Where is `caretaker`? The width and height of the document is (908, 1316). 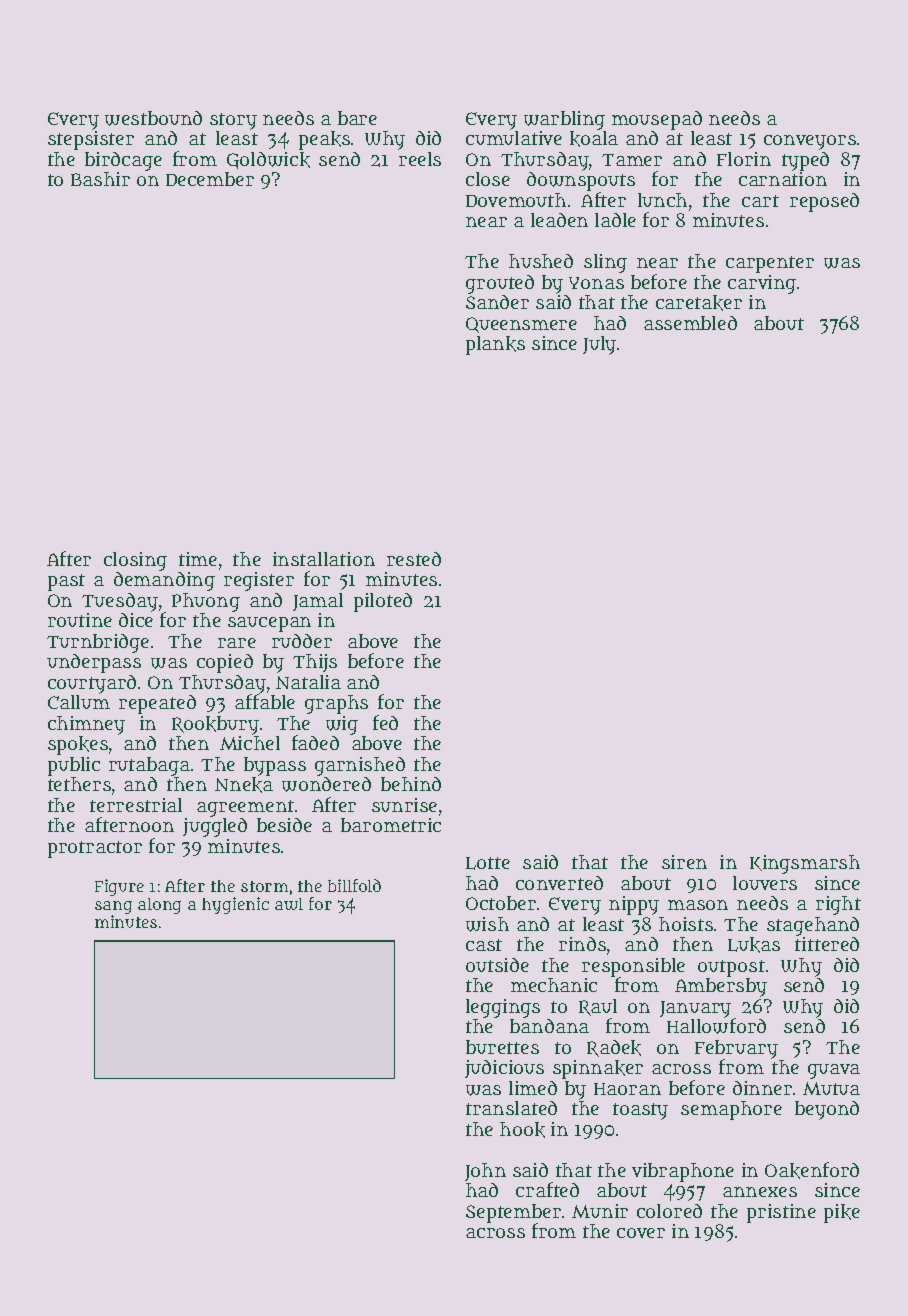
caretaker is located at coordinates (699, 303).
